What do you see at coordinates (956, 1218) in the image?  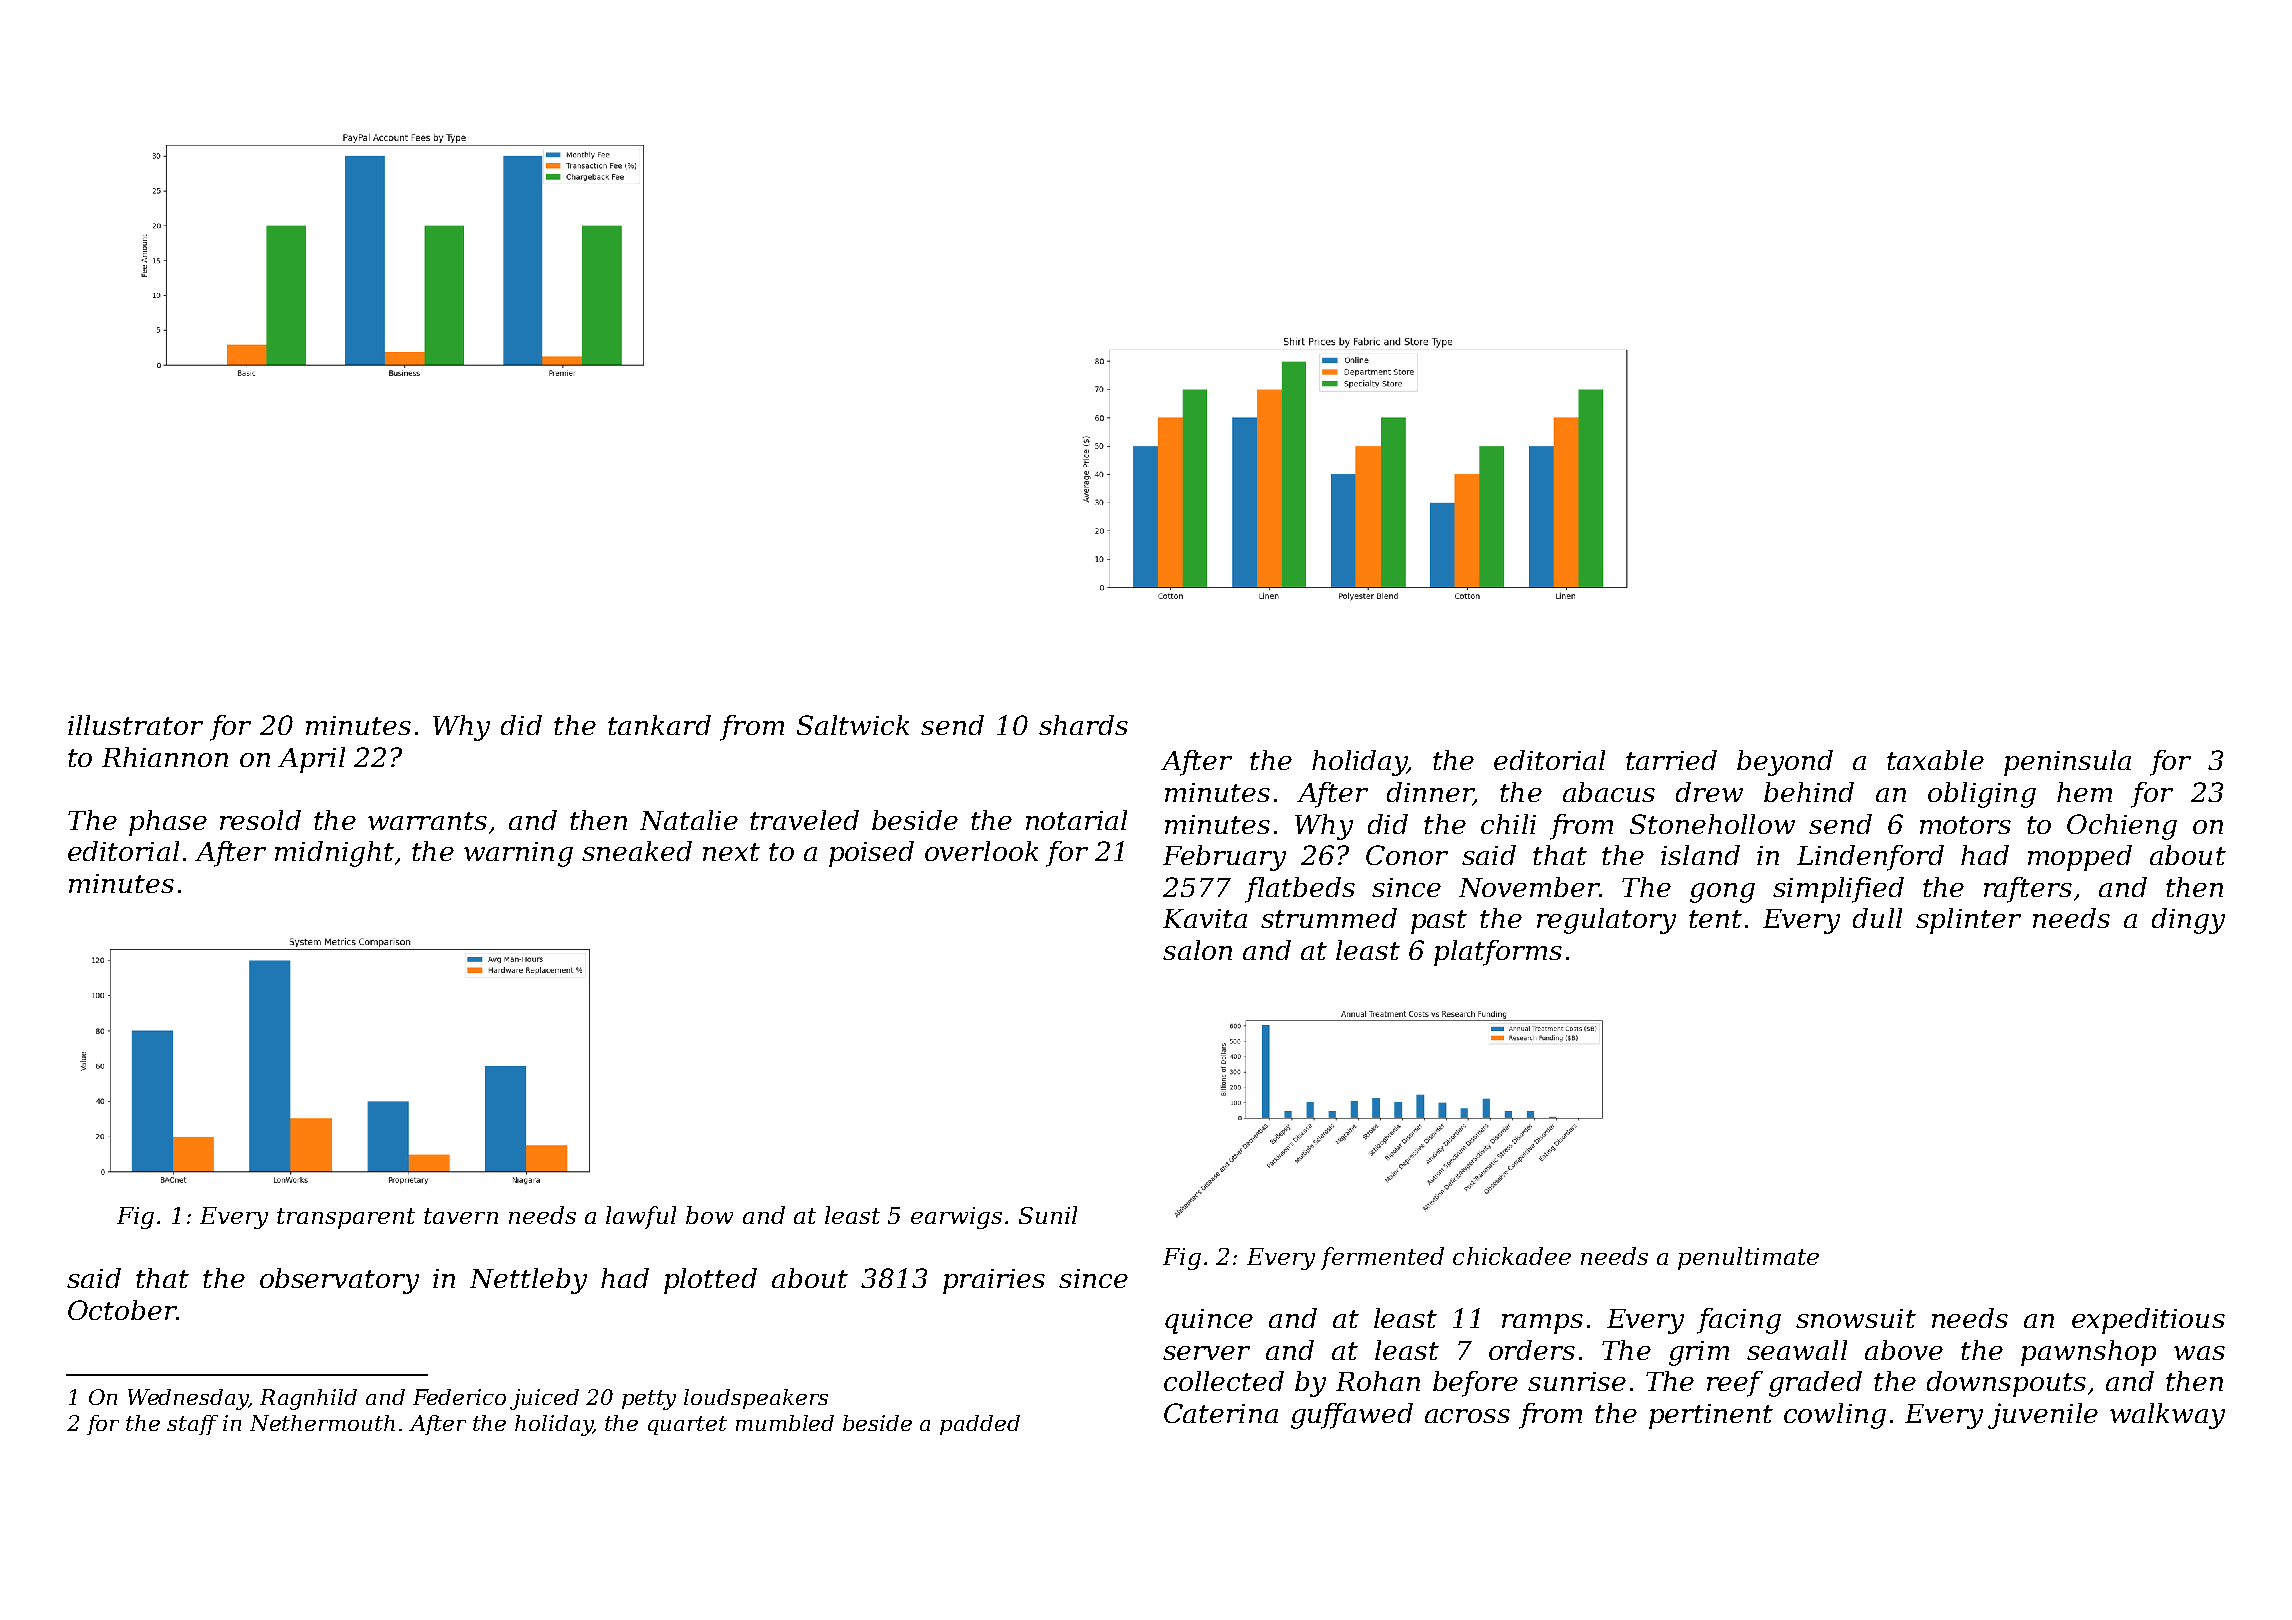 I see `earwigs` at bounding box center [956, 1218].
